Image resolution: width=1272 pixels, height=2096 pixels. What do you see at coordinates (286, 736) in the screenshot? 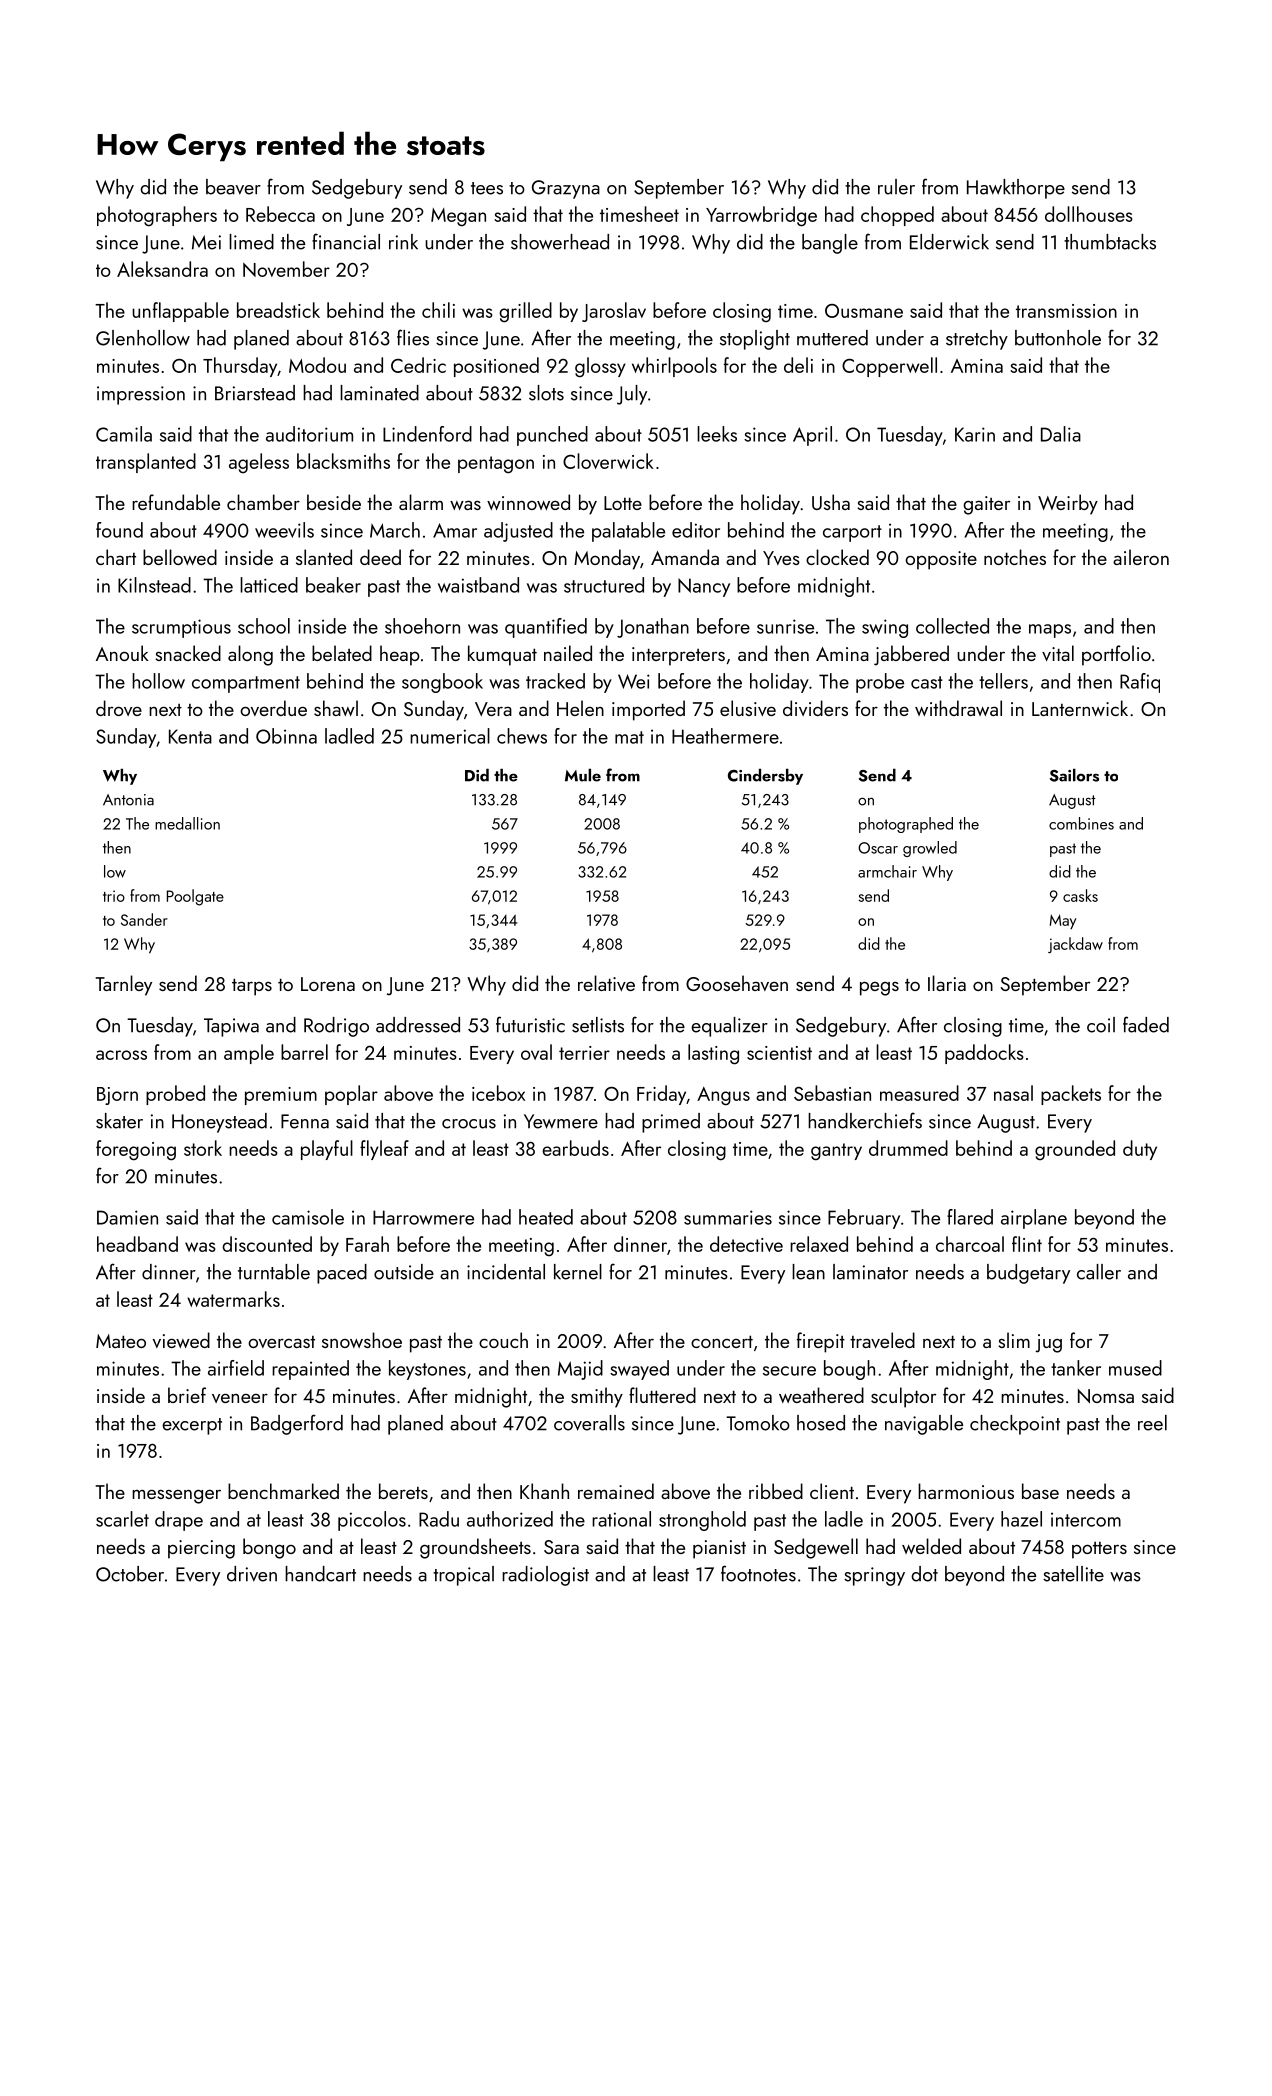
I see `Obinna` at bounding box center [286, 736].
